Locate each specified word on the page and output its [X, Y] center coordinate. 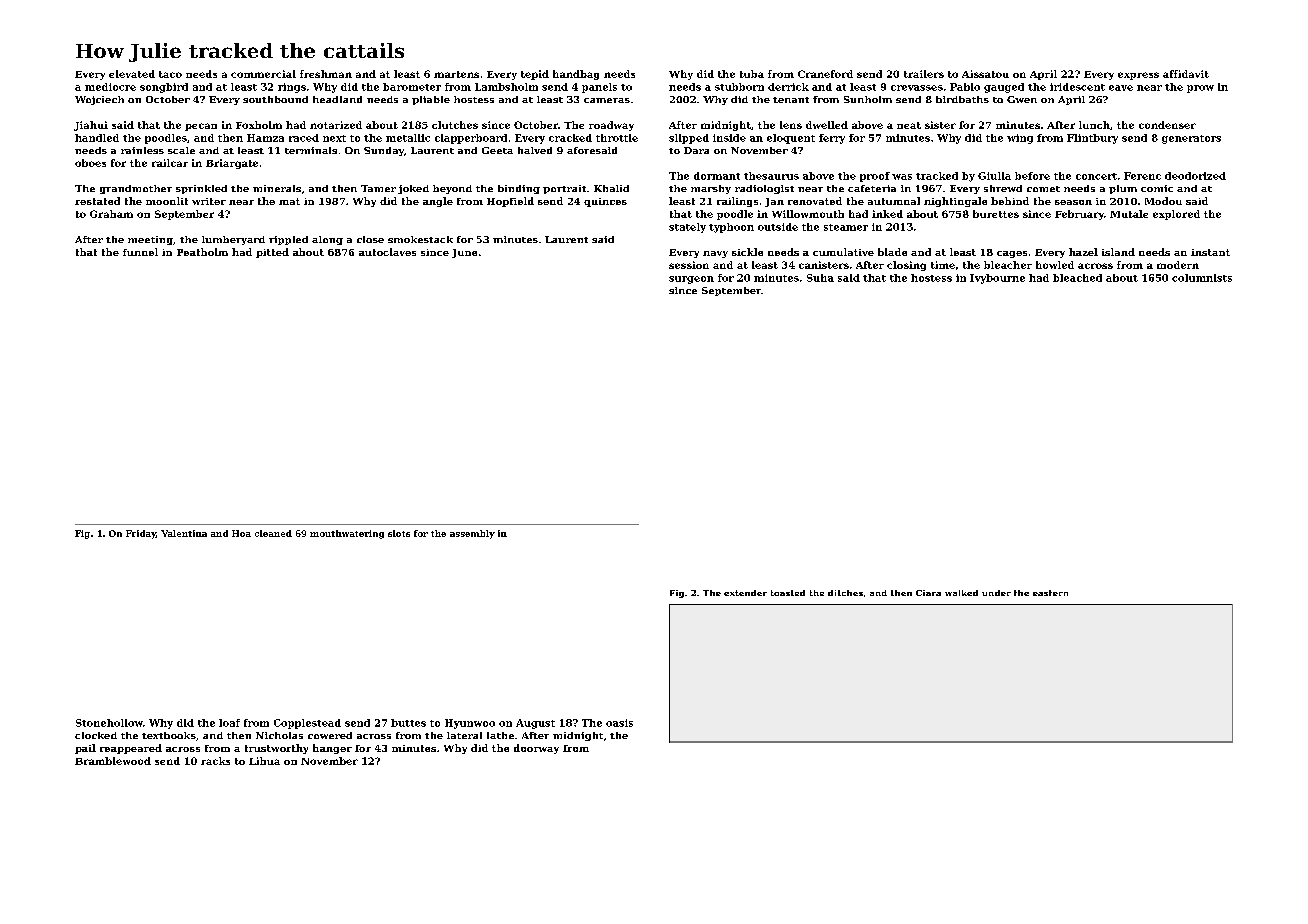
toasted [788, 593]
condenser [1167, 125]
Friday [141, 534]
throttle [617, 138]
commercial [263, 74]
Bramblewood [113, 761]
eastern [1050, 593]
